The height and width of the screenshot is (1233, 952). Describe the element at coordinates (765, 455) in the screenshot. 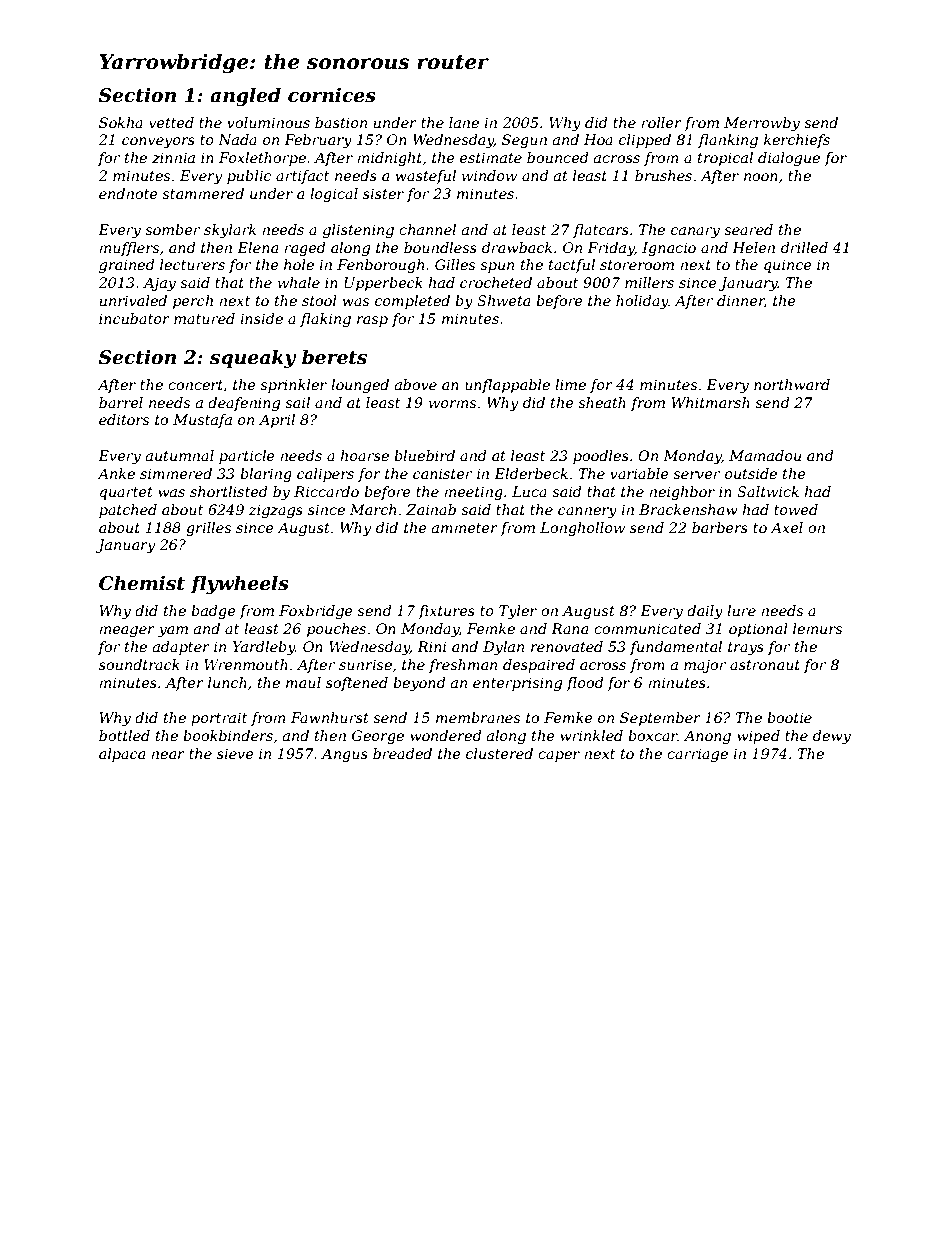

I see `Mamadou` at that location.
